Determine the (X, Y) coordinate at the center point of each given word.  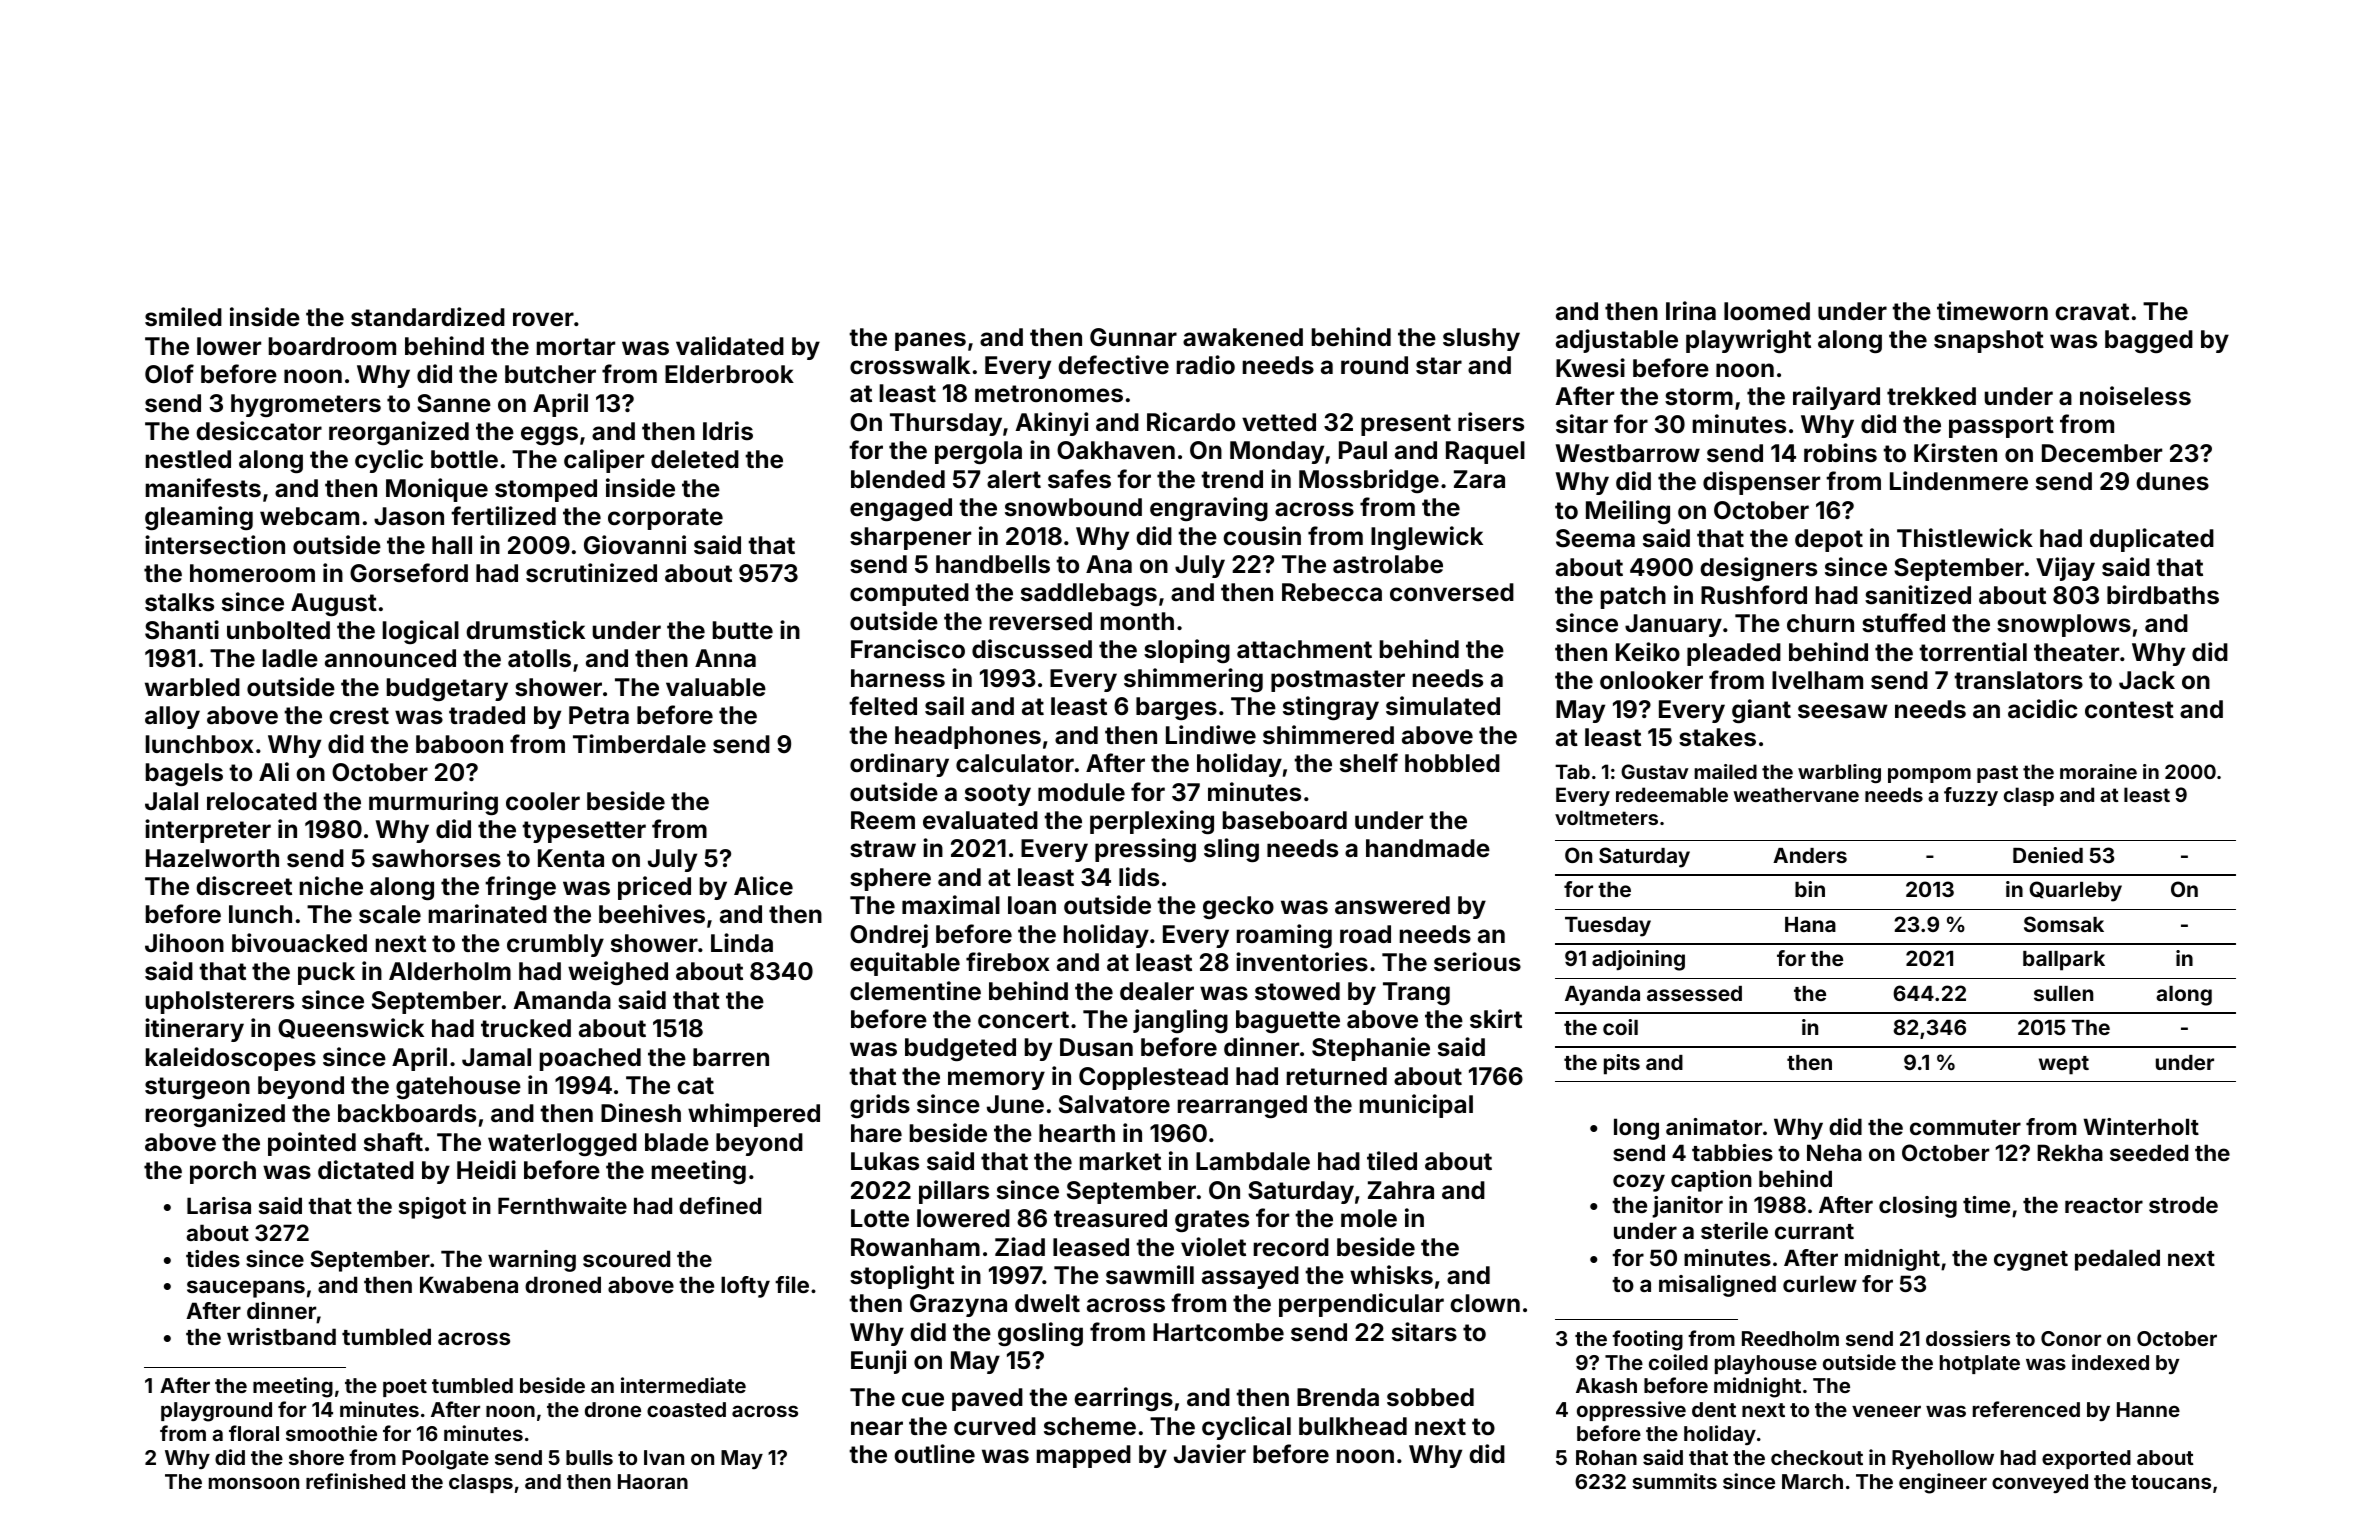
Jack (2147, 680)
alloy (172, 717)
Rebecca (1332, 592)
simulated (1443, 706)
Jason (409, 516)
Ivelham (1817, 680)
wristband (281, 1336)
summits (1674, 1481)
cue (923, 1399)
